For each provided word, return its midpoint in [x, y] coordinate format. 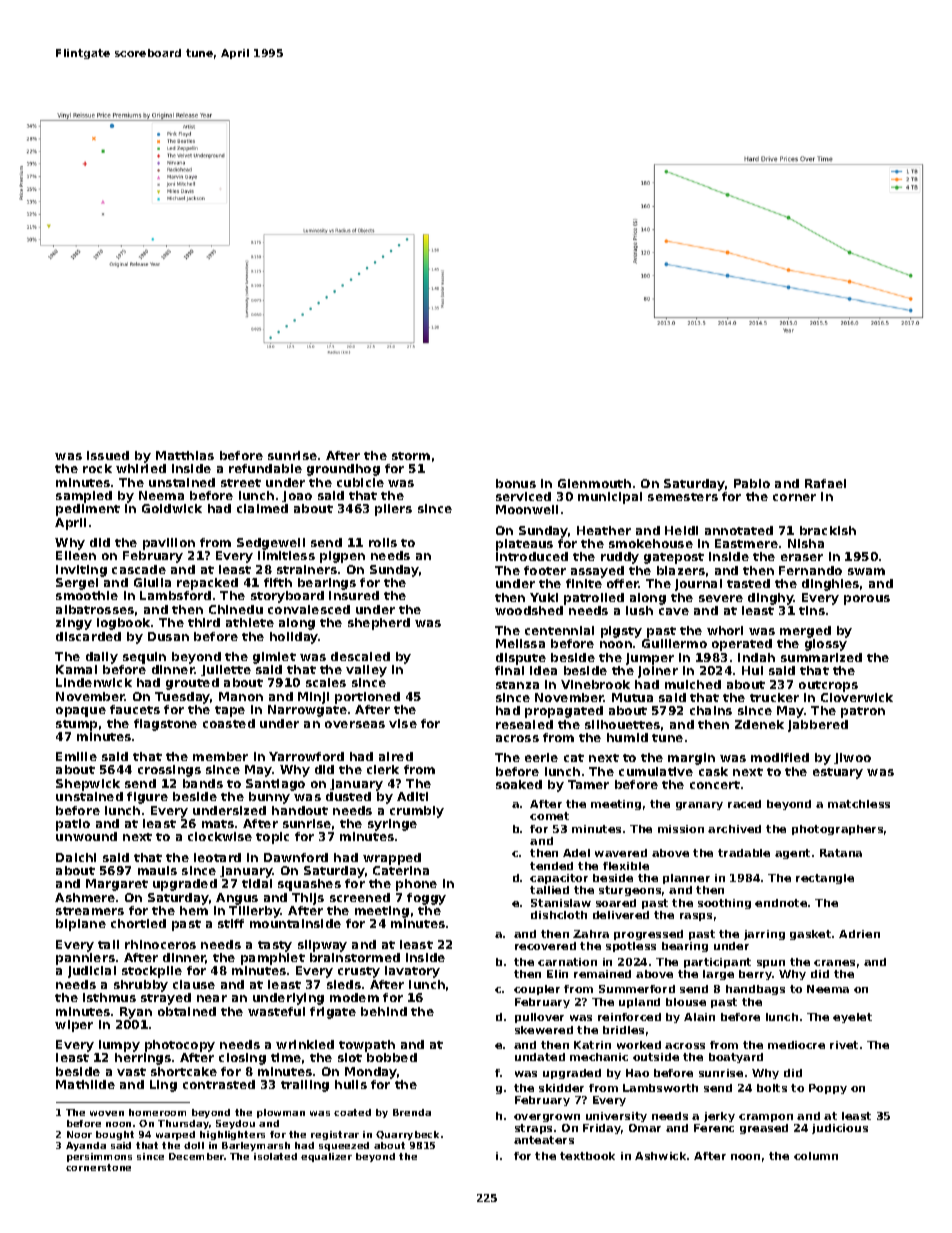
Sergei [77, 584]
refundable [265, 468]
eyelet [852, 1018]
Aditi [412, 796]
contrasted [219, 1084]
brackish [828, 530]
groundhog [343, 470]
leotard [217, 857]
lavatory [412, 972]
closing [242, 1059]
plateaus [524, 545]
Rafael [825, 483]
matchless [859, 804]
